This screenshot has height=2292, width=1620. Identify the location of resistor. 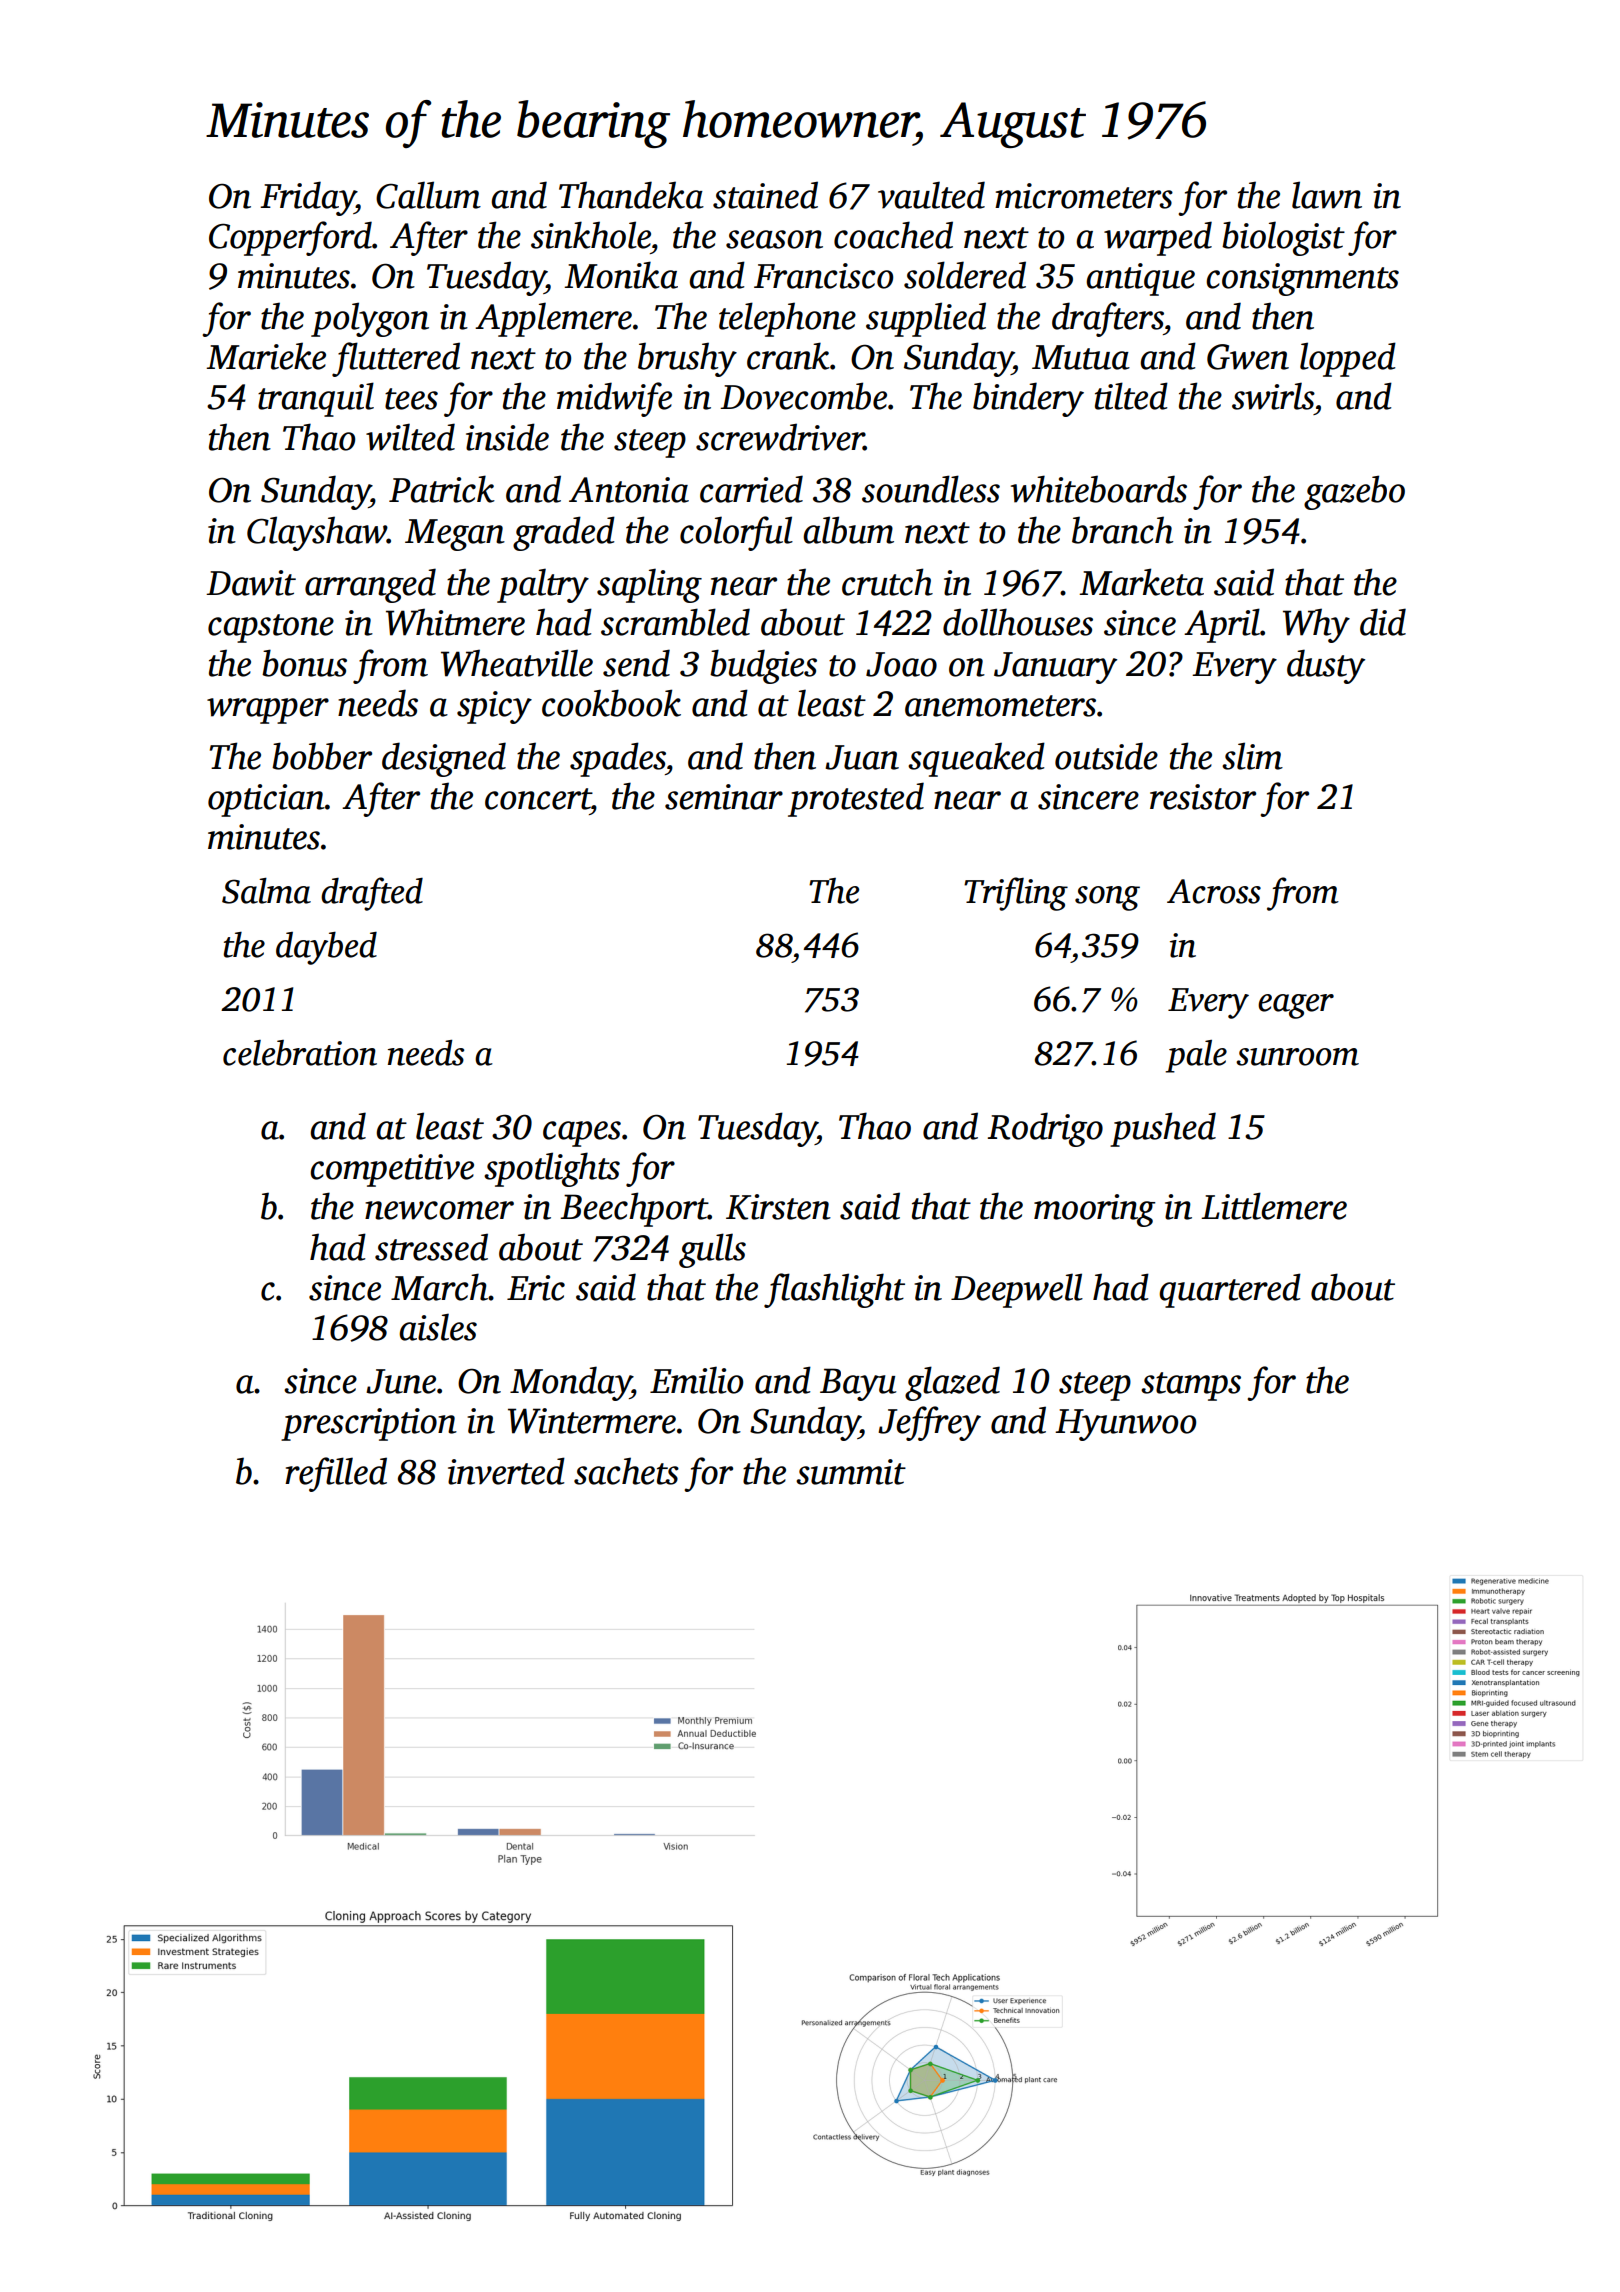
(1203, 797).
